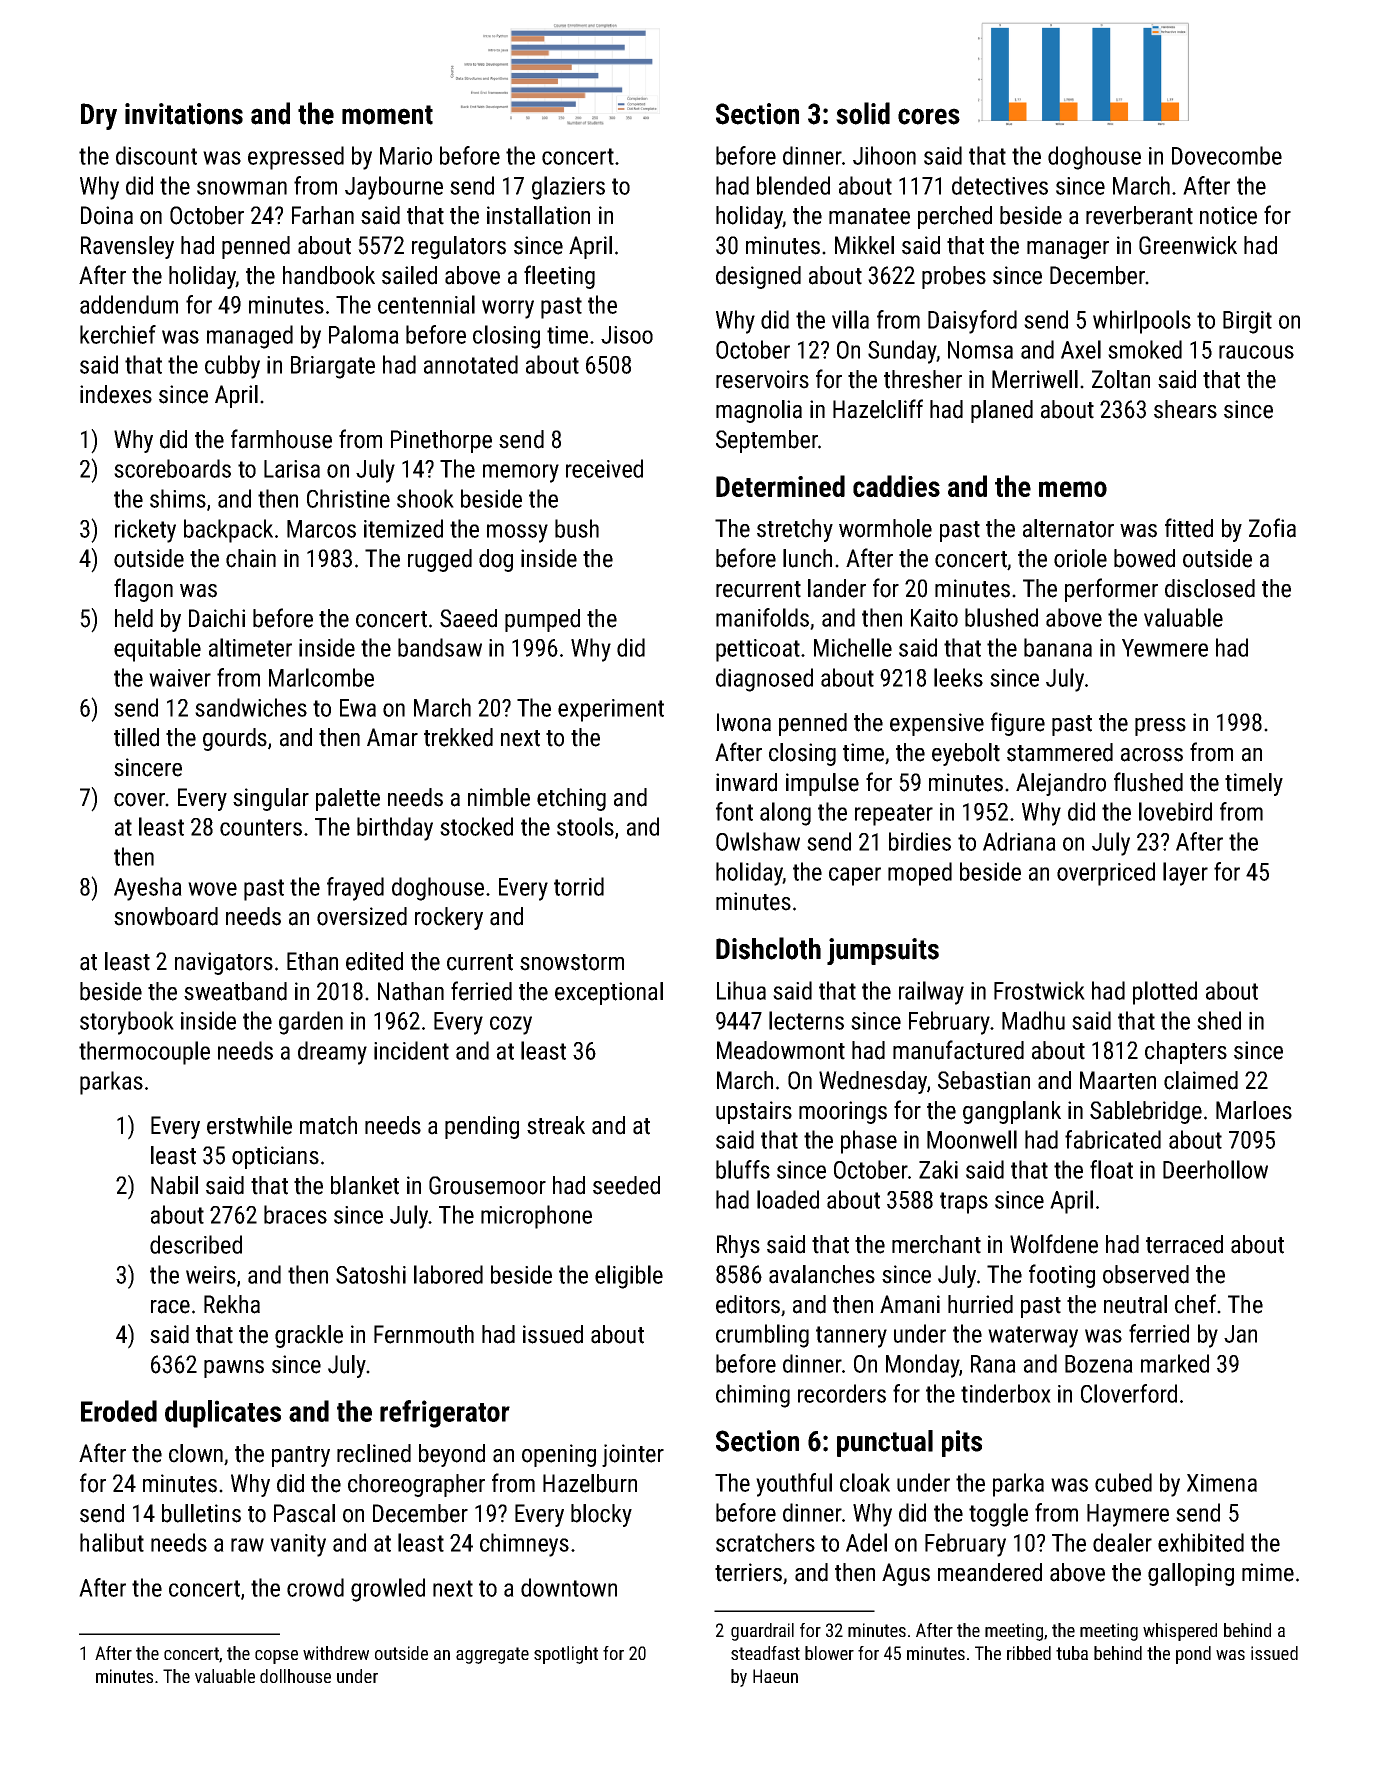  Describe the element at coordinates (864, 245) in the page. I see `Mikkel` at that location.
